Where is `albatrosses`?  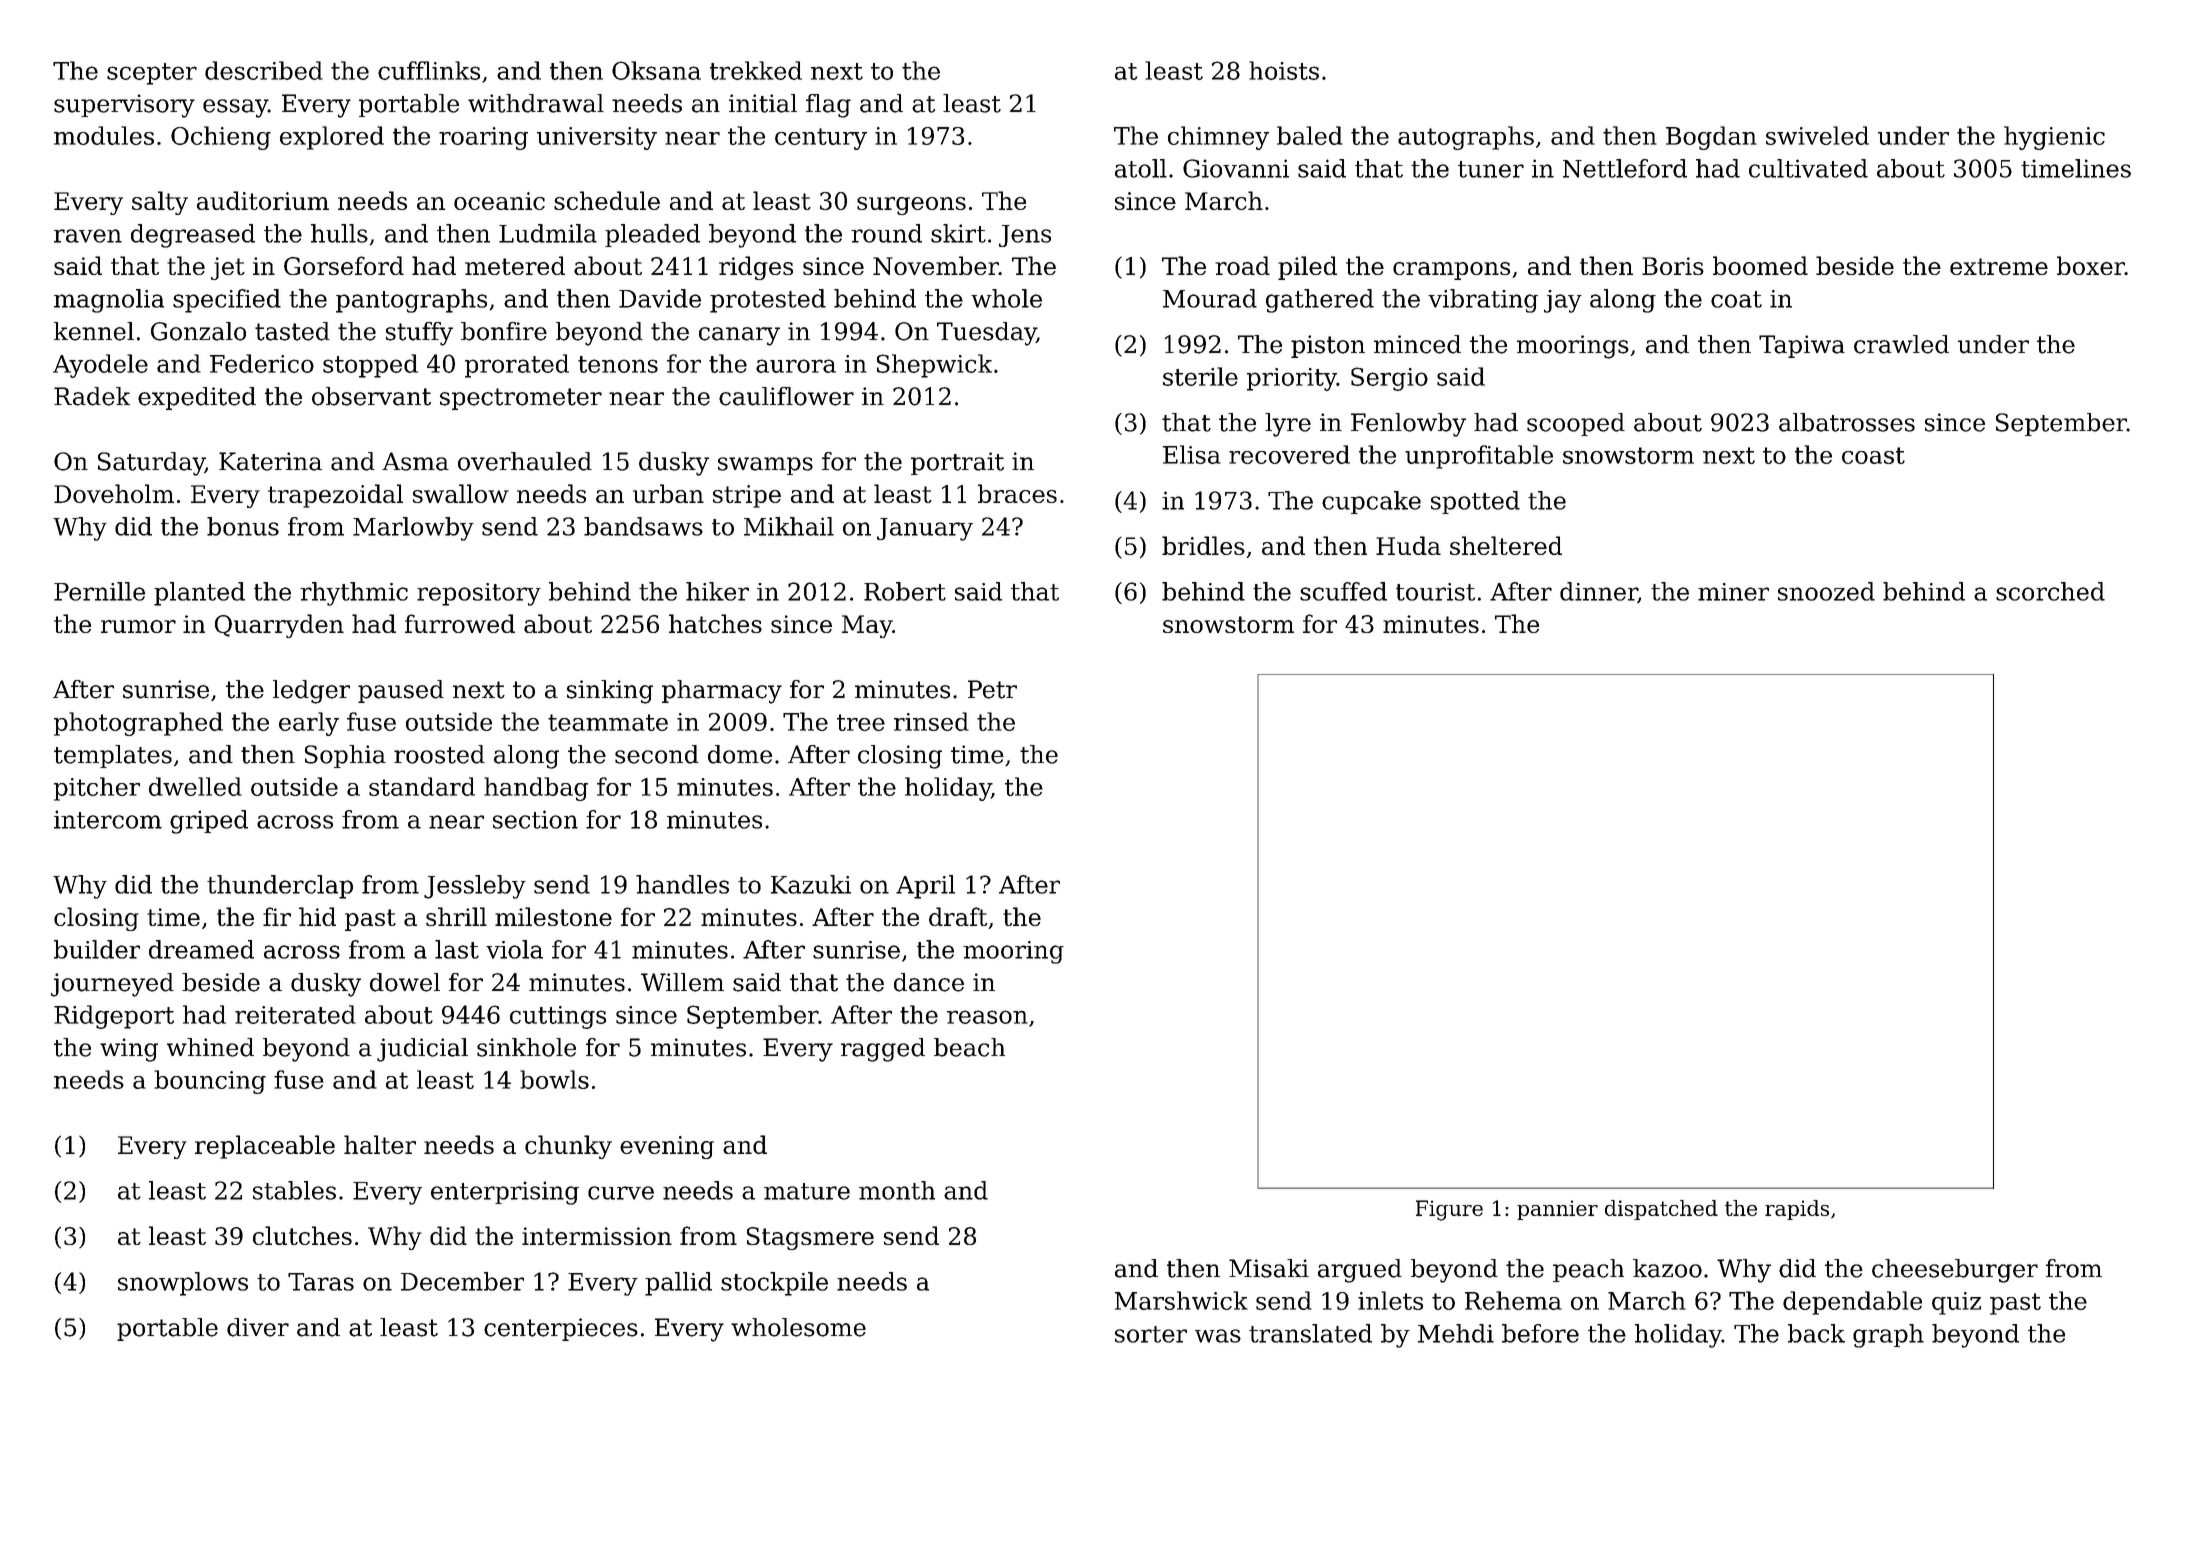
albatrosses is located at coordinates (1847, 422).
